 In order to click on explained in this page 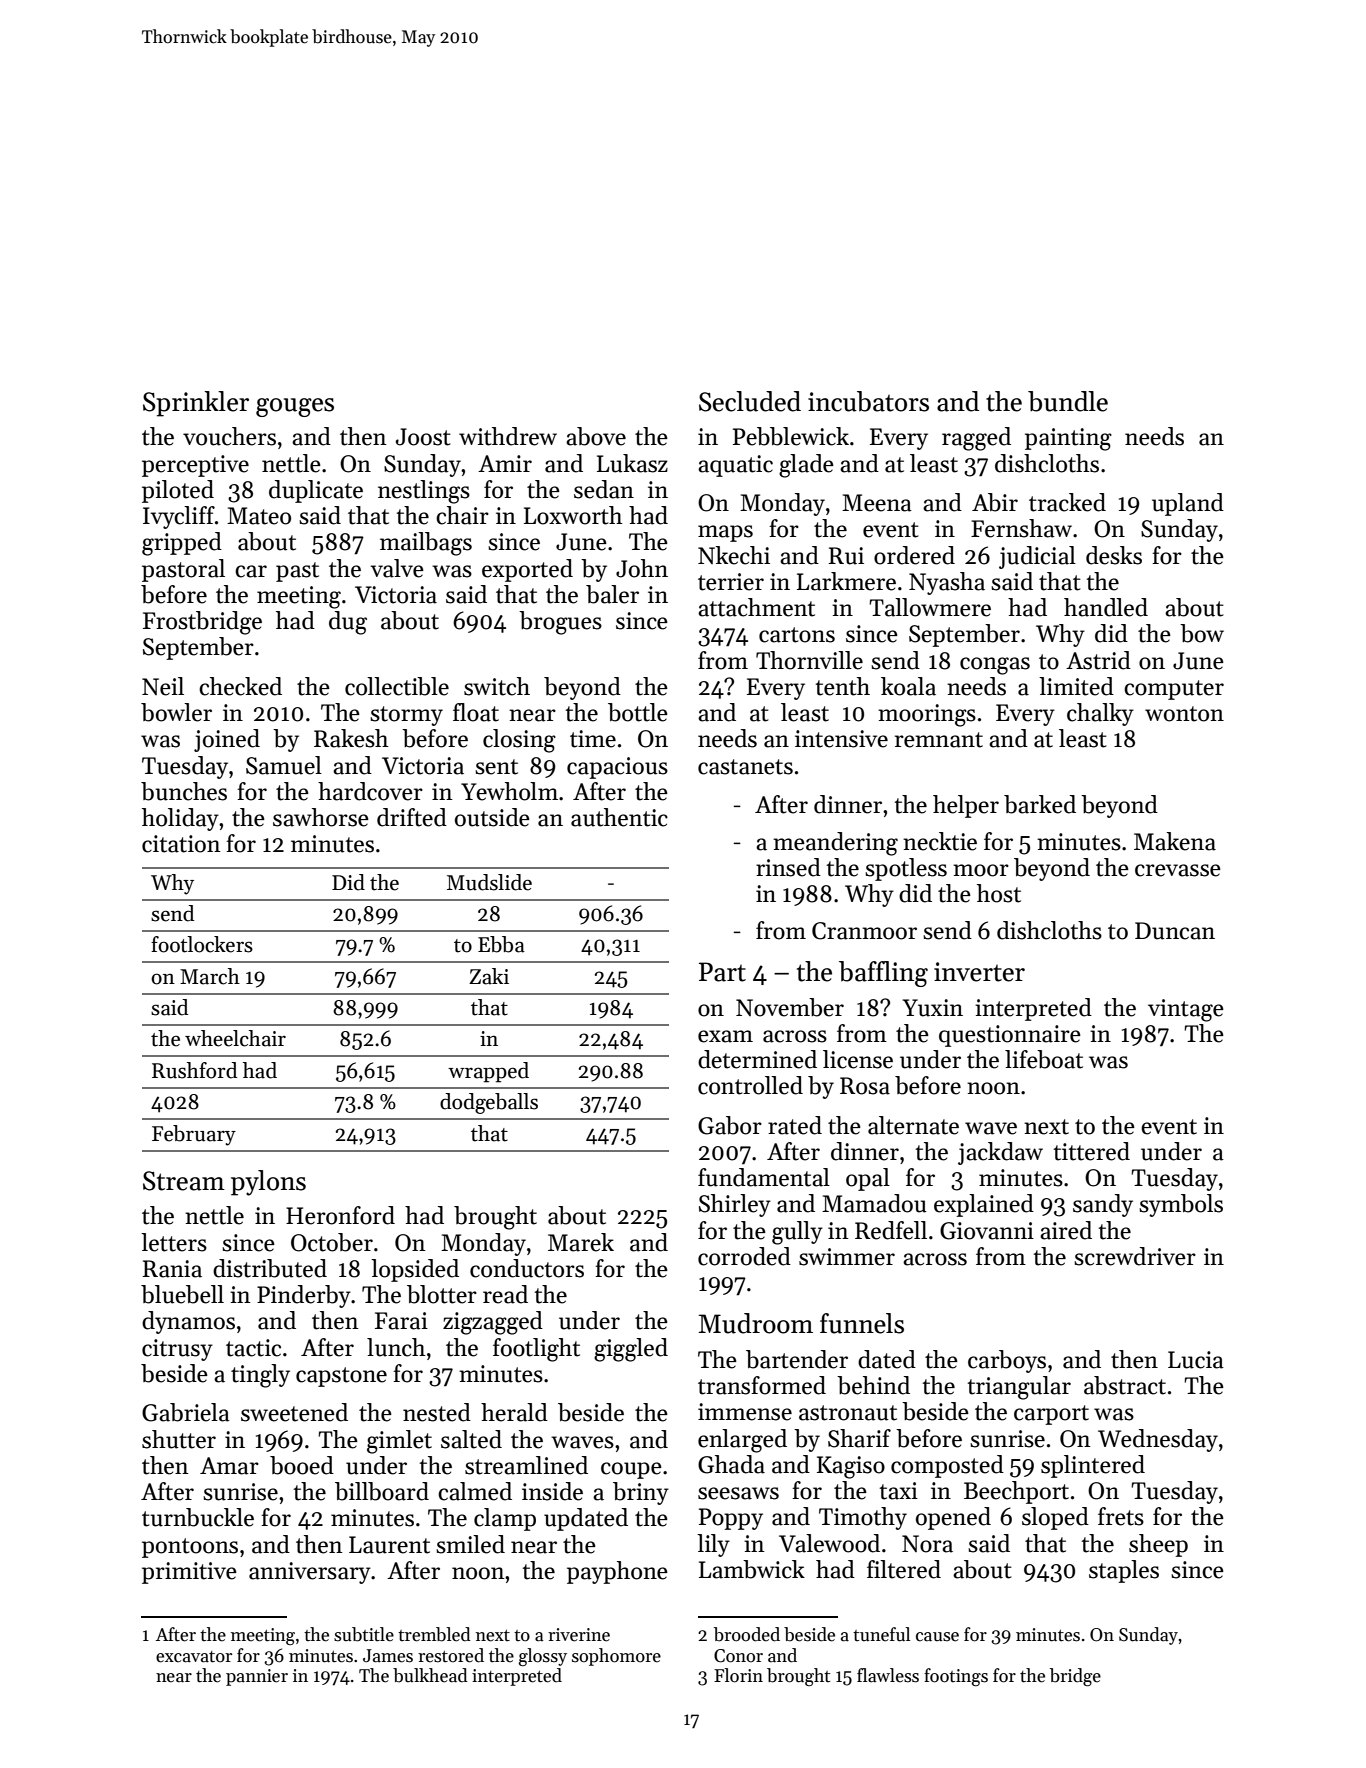, I will do `click(984, 1205)`.
